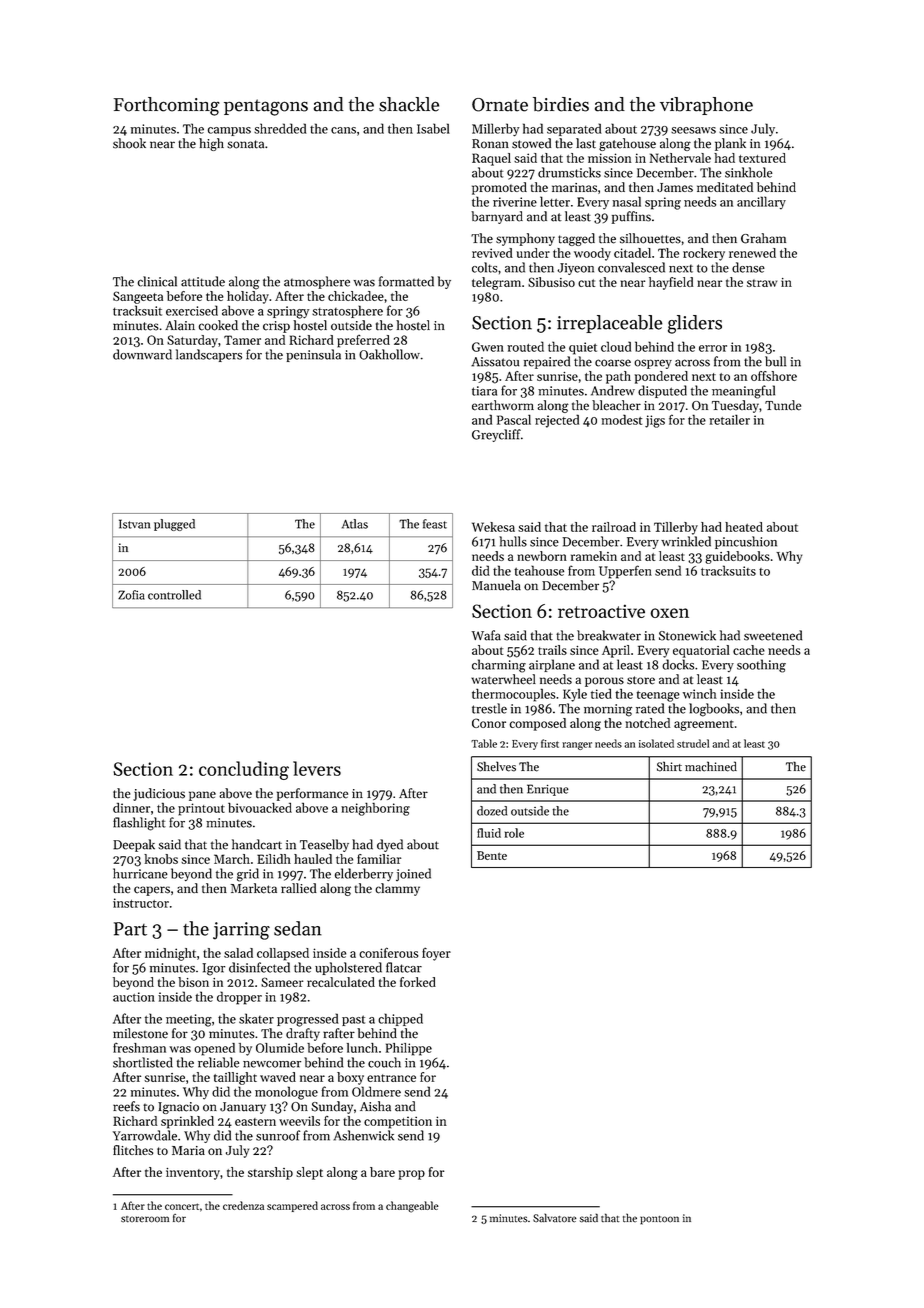 Image resolution: width=924 pixels, height=1308 pixels. I want to click on straw, so click(762, 283).
